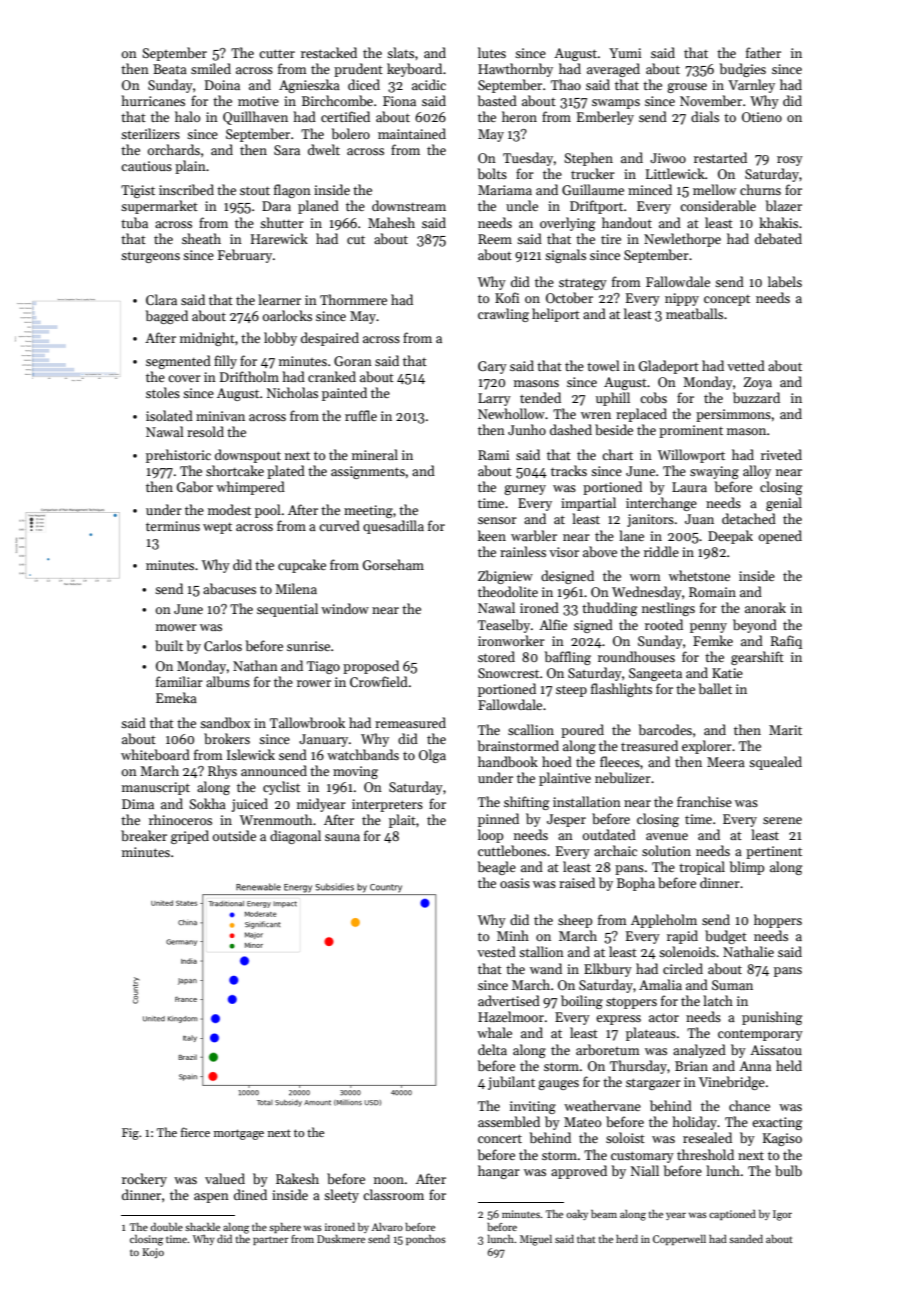 Image resolution: width=924 pixels, height=1308 pixels. Describe the element at coordinates (536, 1240) in the screenshot. I see `Miguel` at that location.
